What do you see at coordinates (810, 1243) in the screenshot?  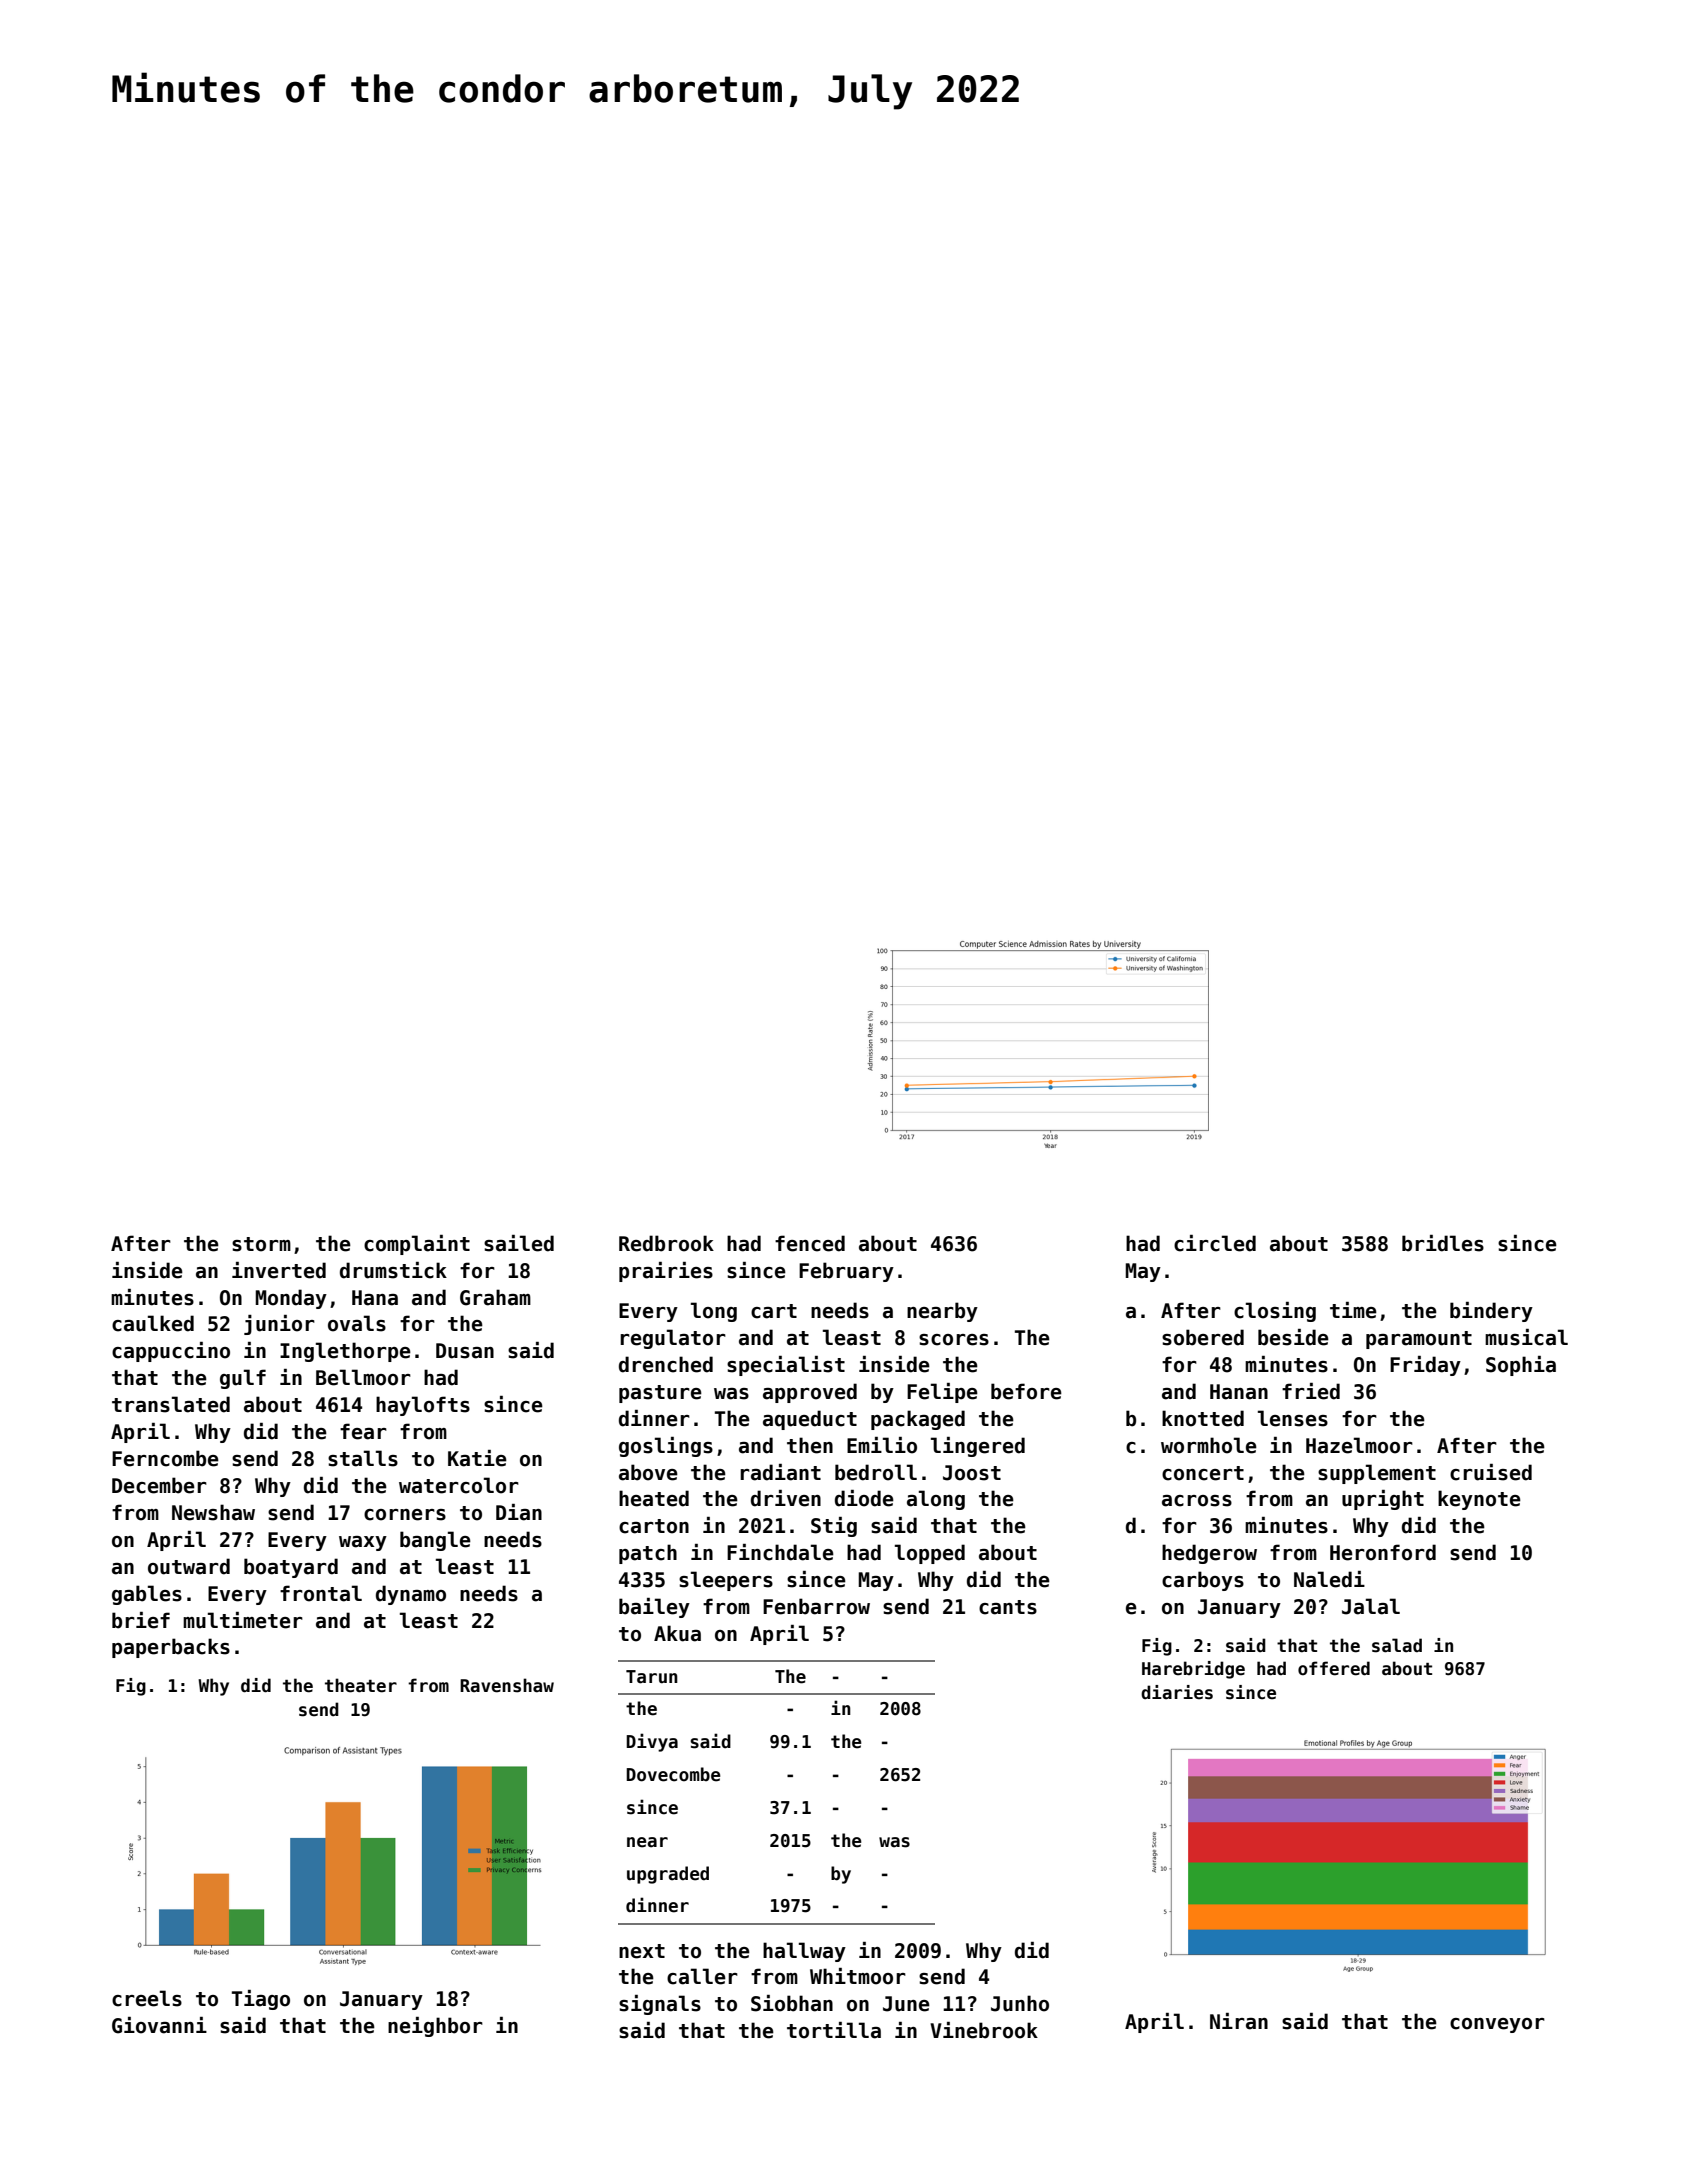 I see `fenced` at bounding box center [810, 1243].
